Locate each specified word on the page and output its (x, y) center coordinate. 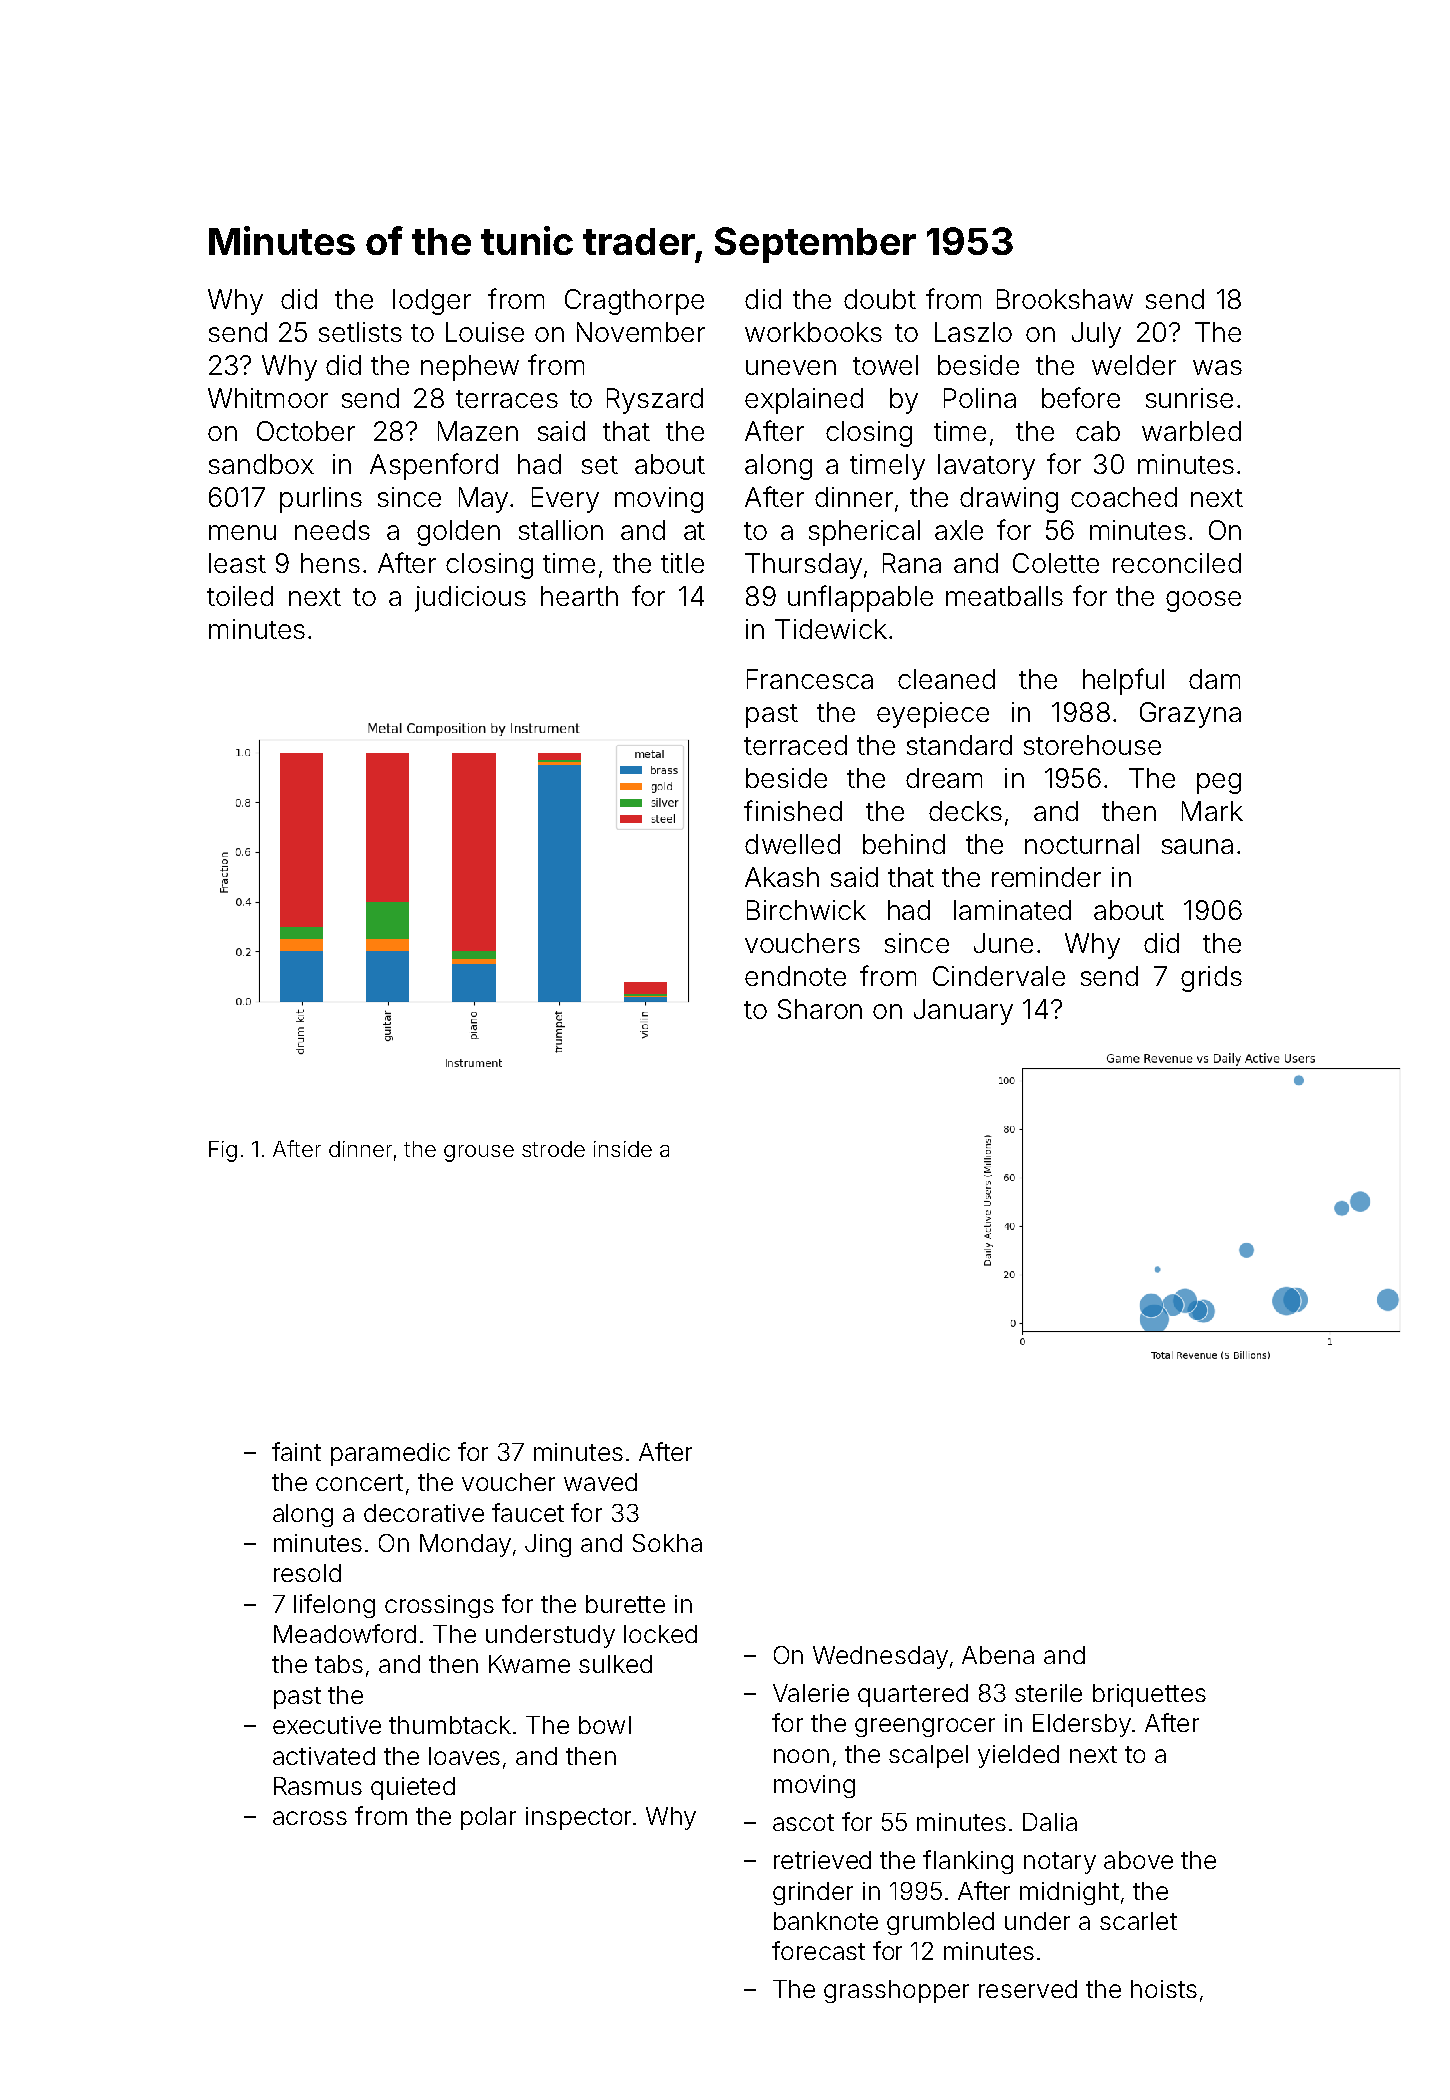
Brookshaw (1065, 299)
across (310, 1818)
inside (623, 1149)
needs (332, 530)
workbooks (813, 332)
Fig (223, 1151)
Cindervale (999, 976)
